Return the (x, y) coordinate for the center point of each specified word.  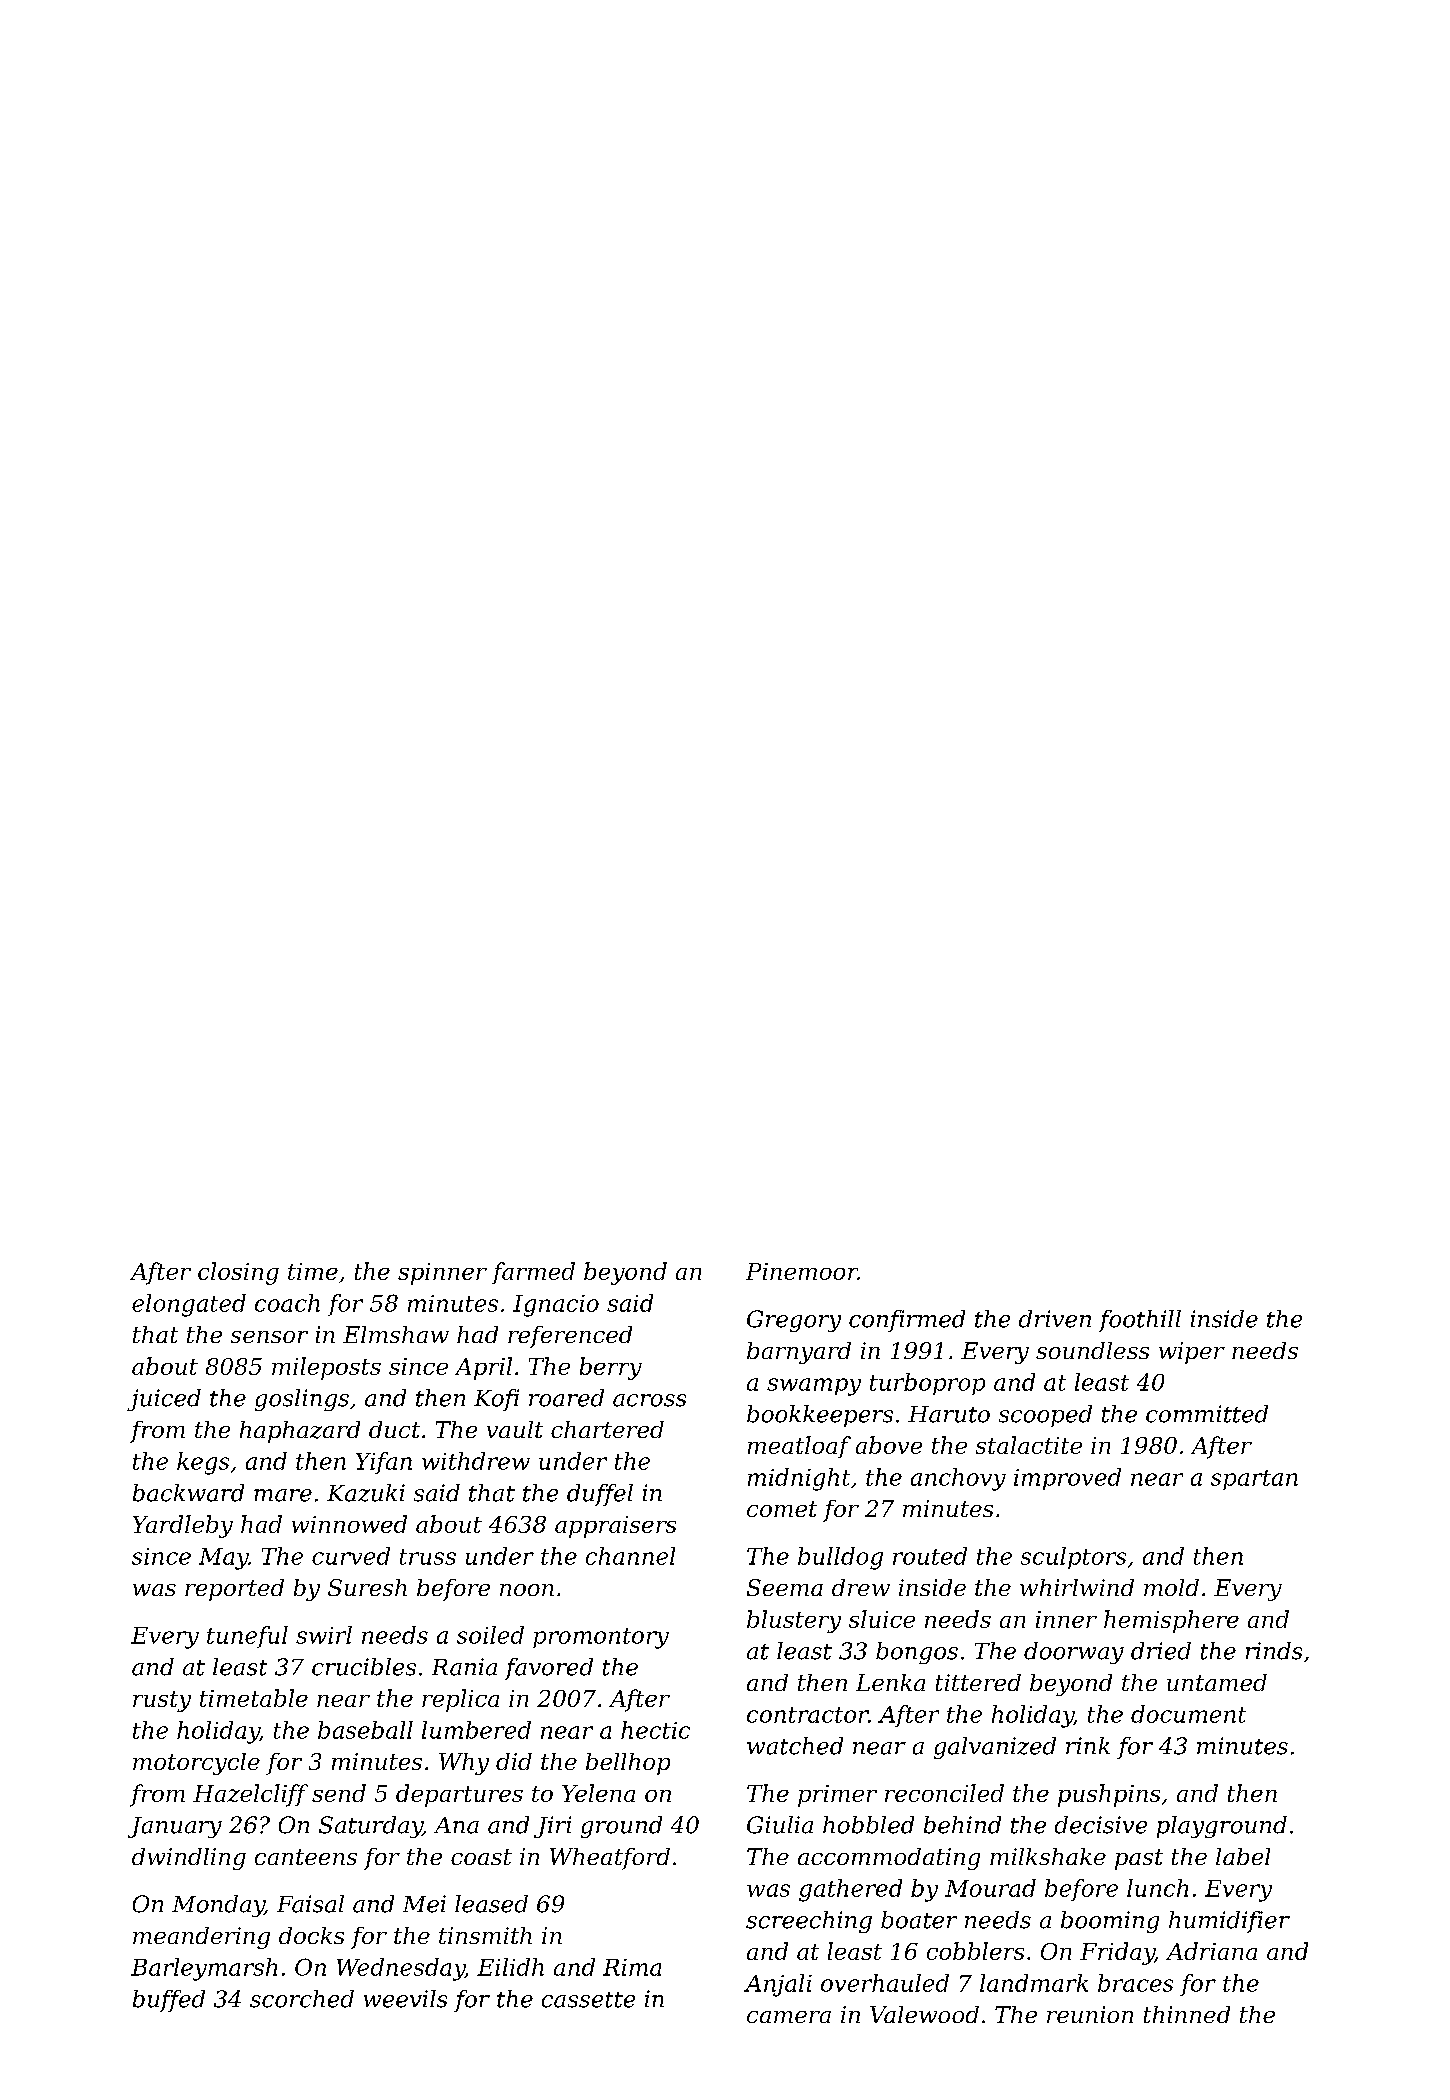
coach (287, 1303)
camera (789, 2017)
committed (1207, 1414)
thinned (1187, 2014)
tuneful (247, 1637)
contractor (807, 1715)
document (1188, 1714)
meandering (201, 1938)
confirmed (907, 1321)
